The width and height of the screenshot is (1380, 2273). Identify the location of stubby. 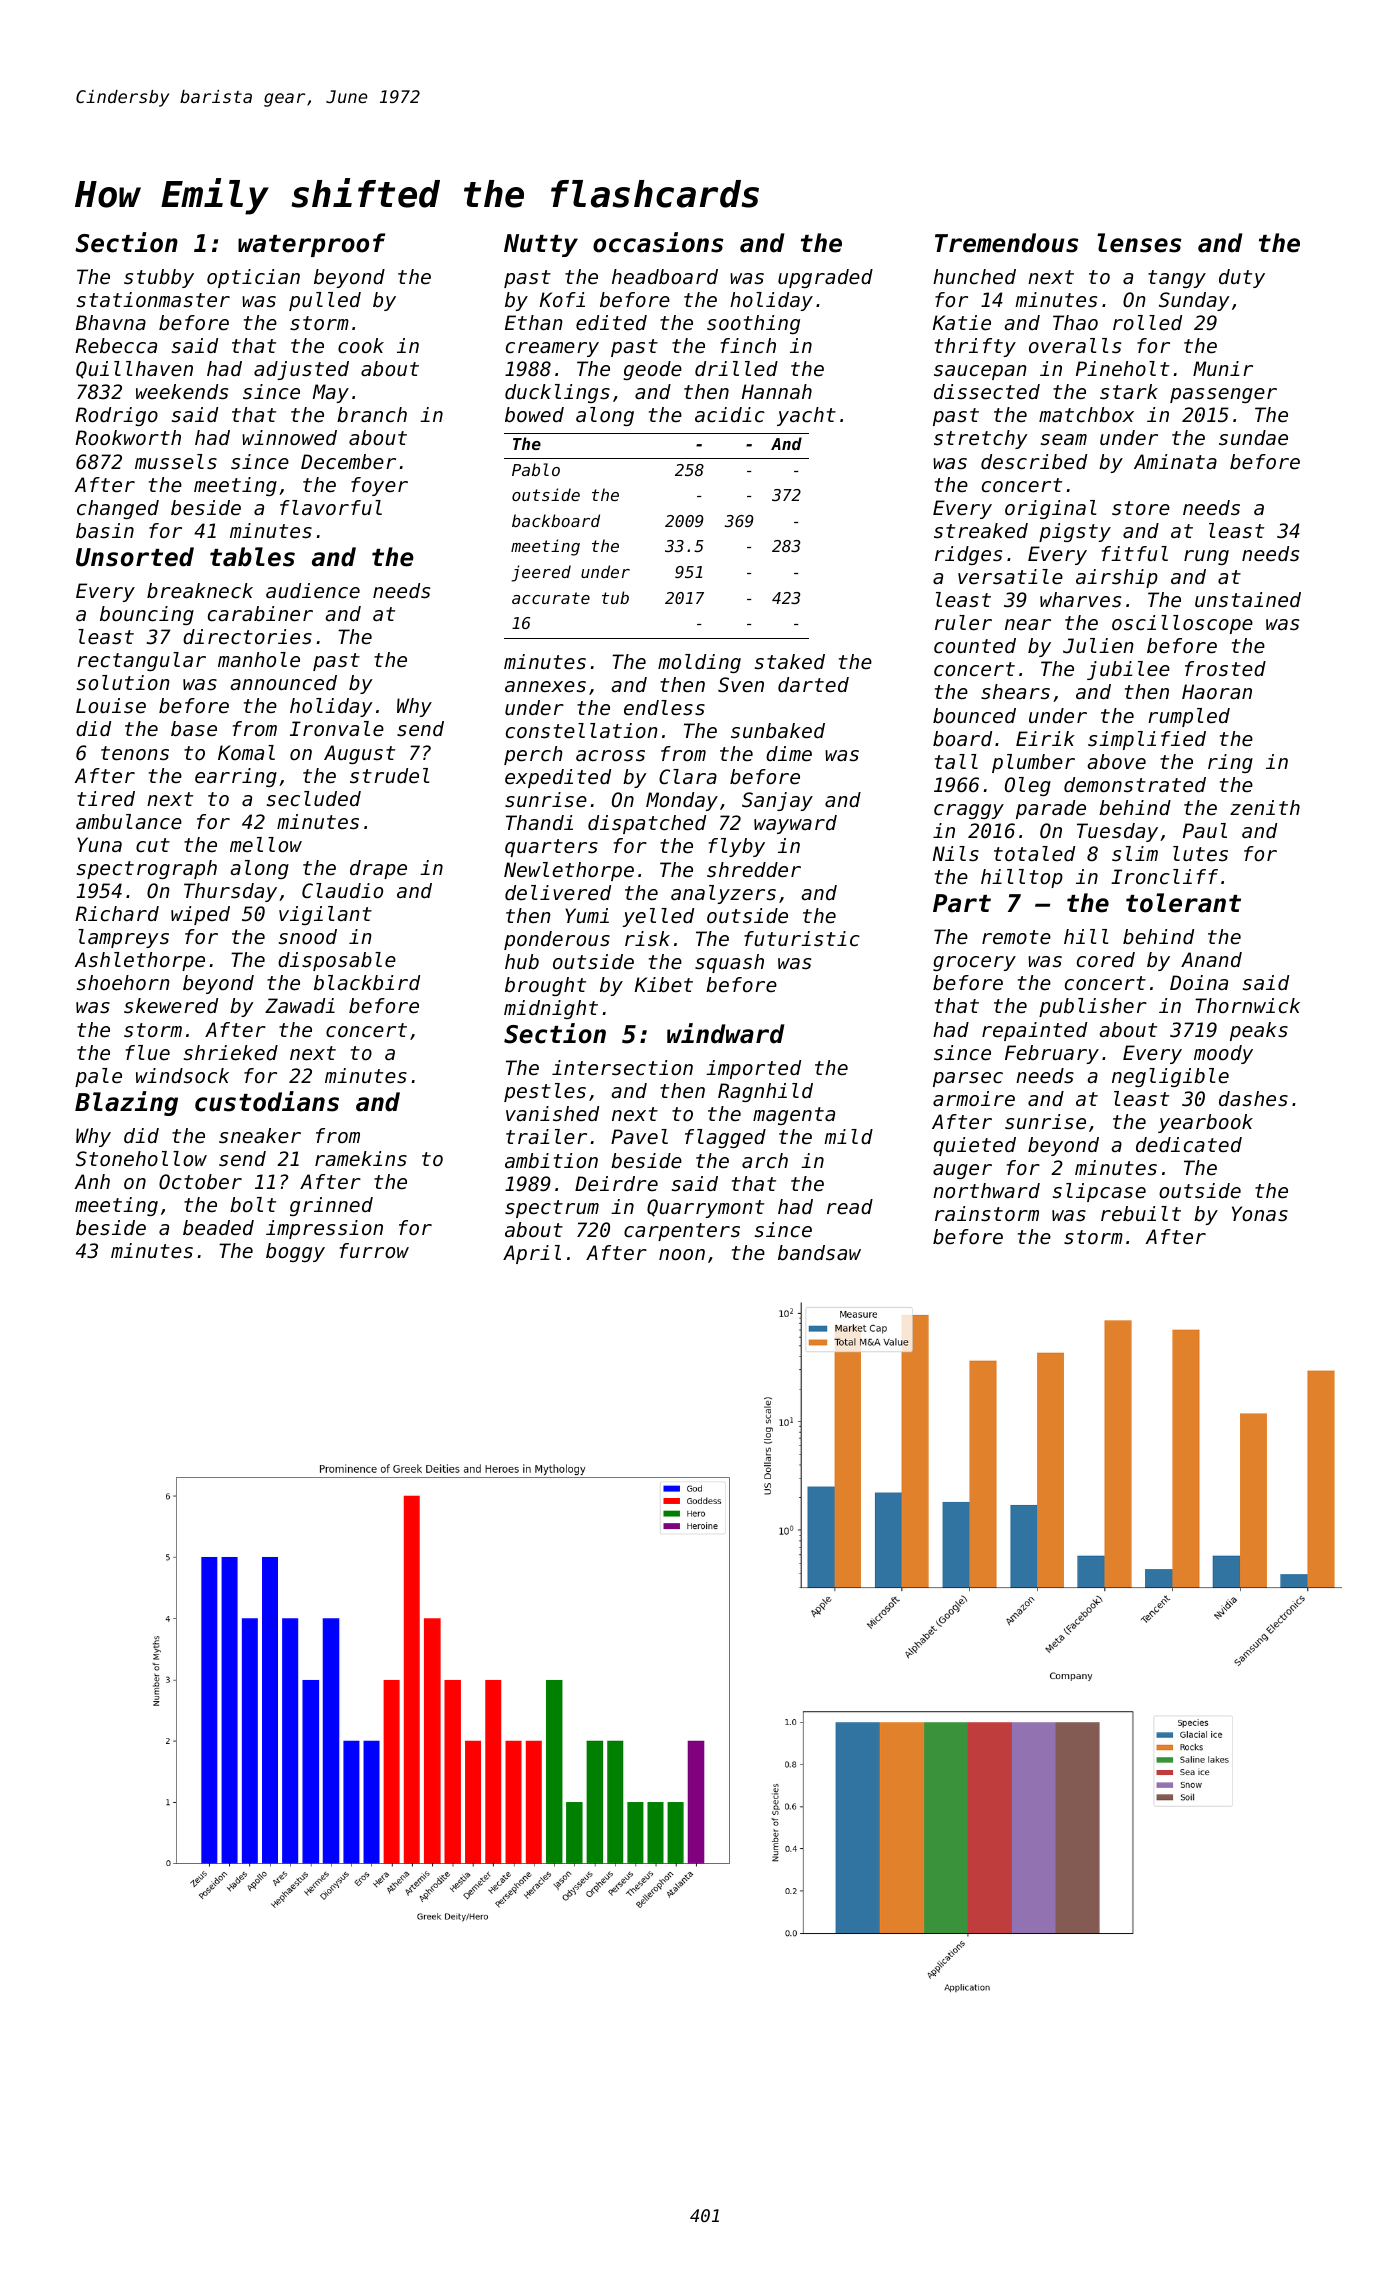
(159, 278).
